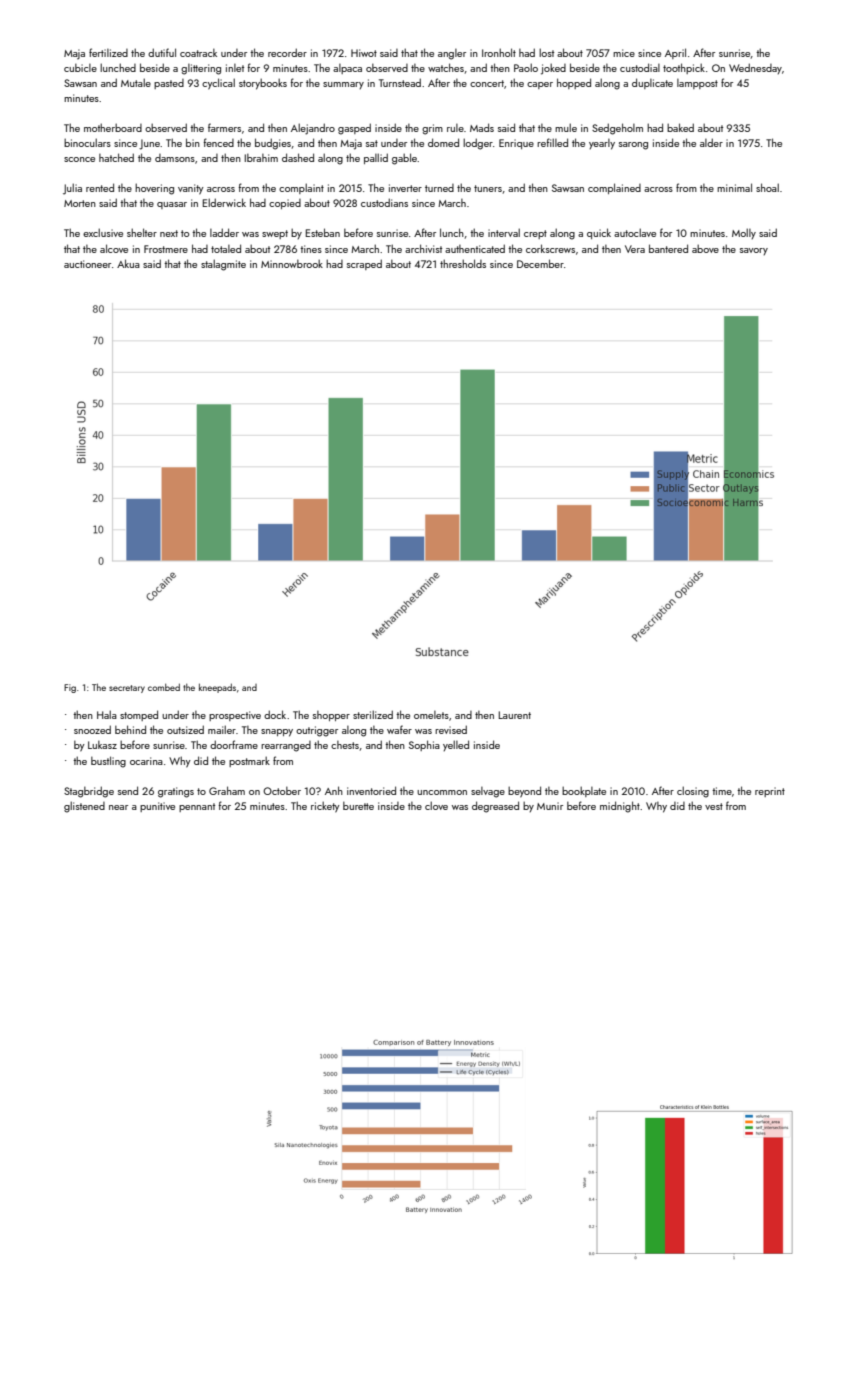 The image size is (849, 1400). What do you see at coordinates (127, 689) in the image?
I see `secretary` at bounding box center [127, 689].
